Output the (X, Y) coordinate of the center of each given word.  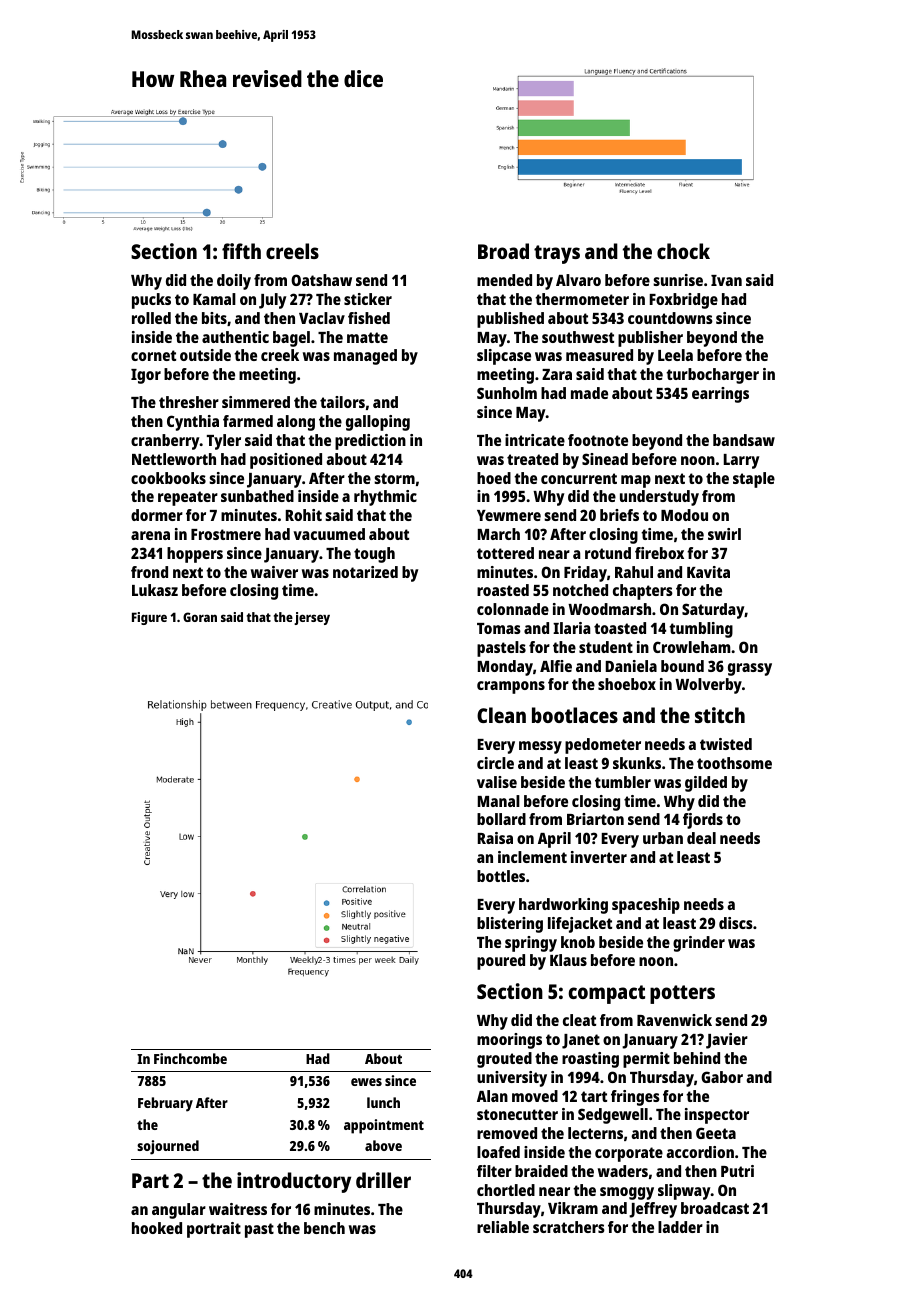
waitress (238, 1209)
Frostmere (226, 534)
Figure (149, 618)
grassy (750, 669)
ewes (366, 1082)
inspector (717, 1116)
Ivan (726, 280)
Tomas (499, 628)
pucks (151, 301)
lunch (383, 1102)
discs (736, 923)
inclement (532, 857)
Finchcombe (190, 1058)
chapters (643, 592)
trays (557, 254)
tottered (505, 553)
